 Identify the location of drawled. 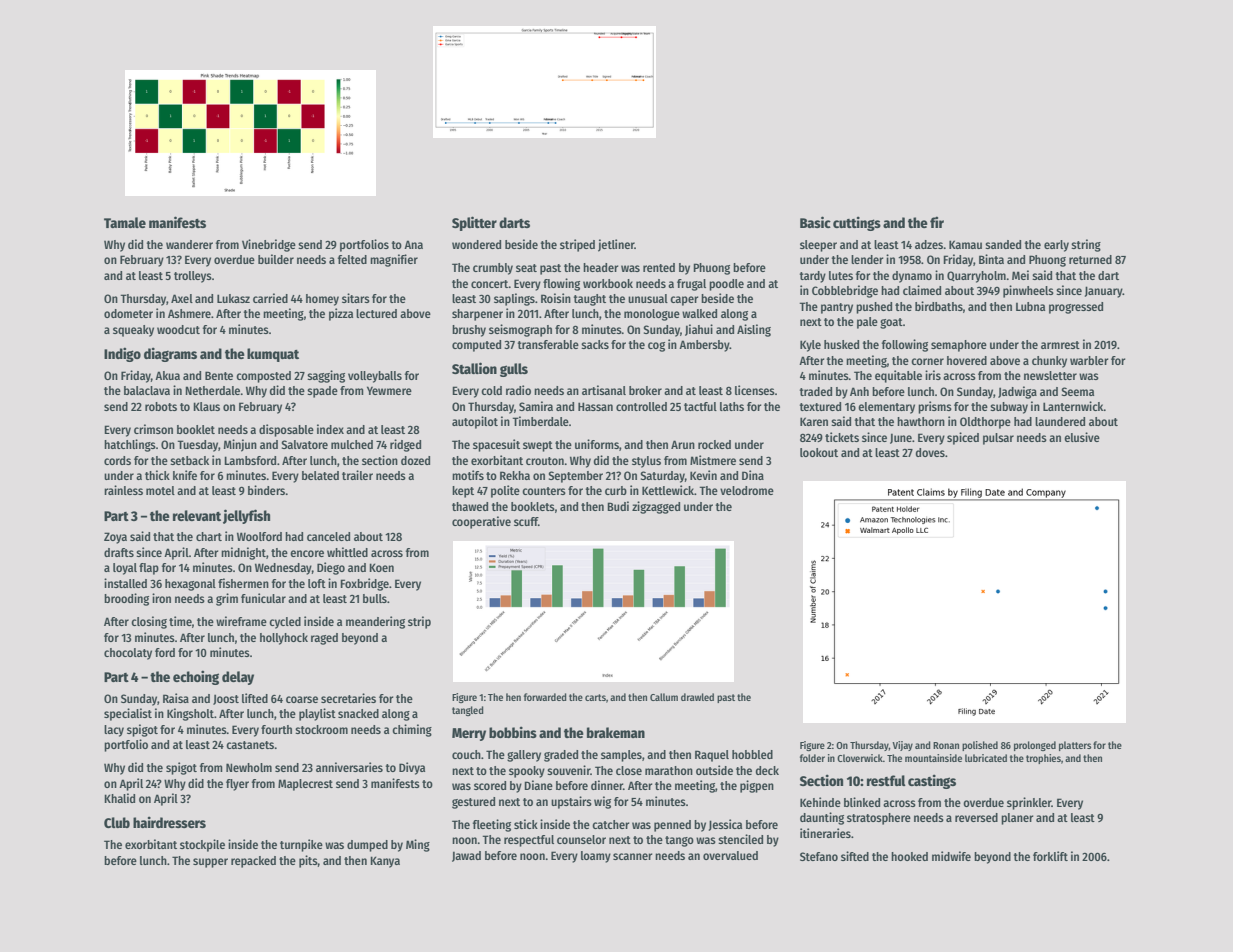
(697, 697).
